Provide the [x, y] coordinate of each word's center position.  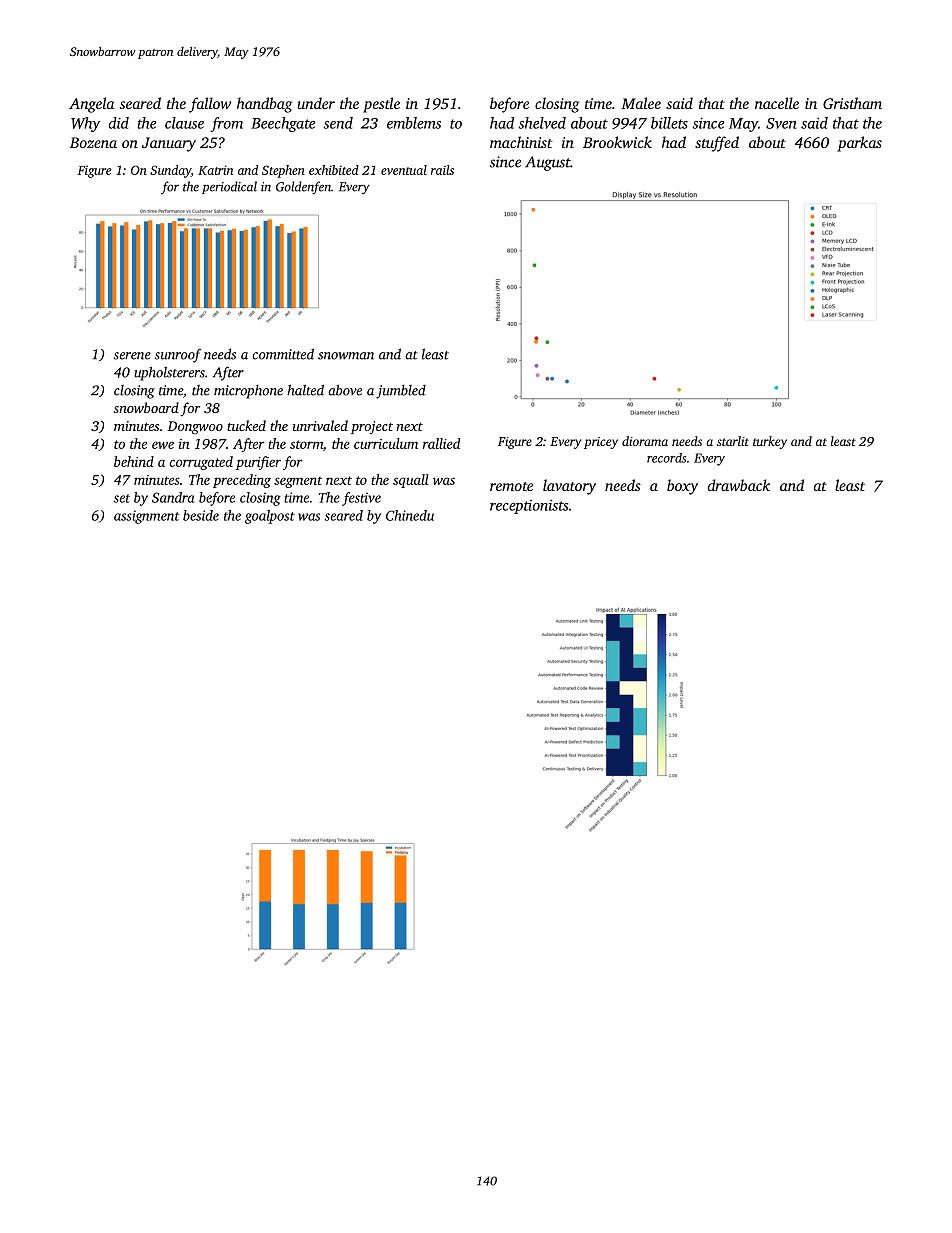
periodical [229, 187]
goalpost [270, 517]
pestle [381, 105]
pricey [601, 443]
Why [85, 124]
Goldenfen [303, 187]
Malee [641, 103]
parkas [859, 144]
